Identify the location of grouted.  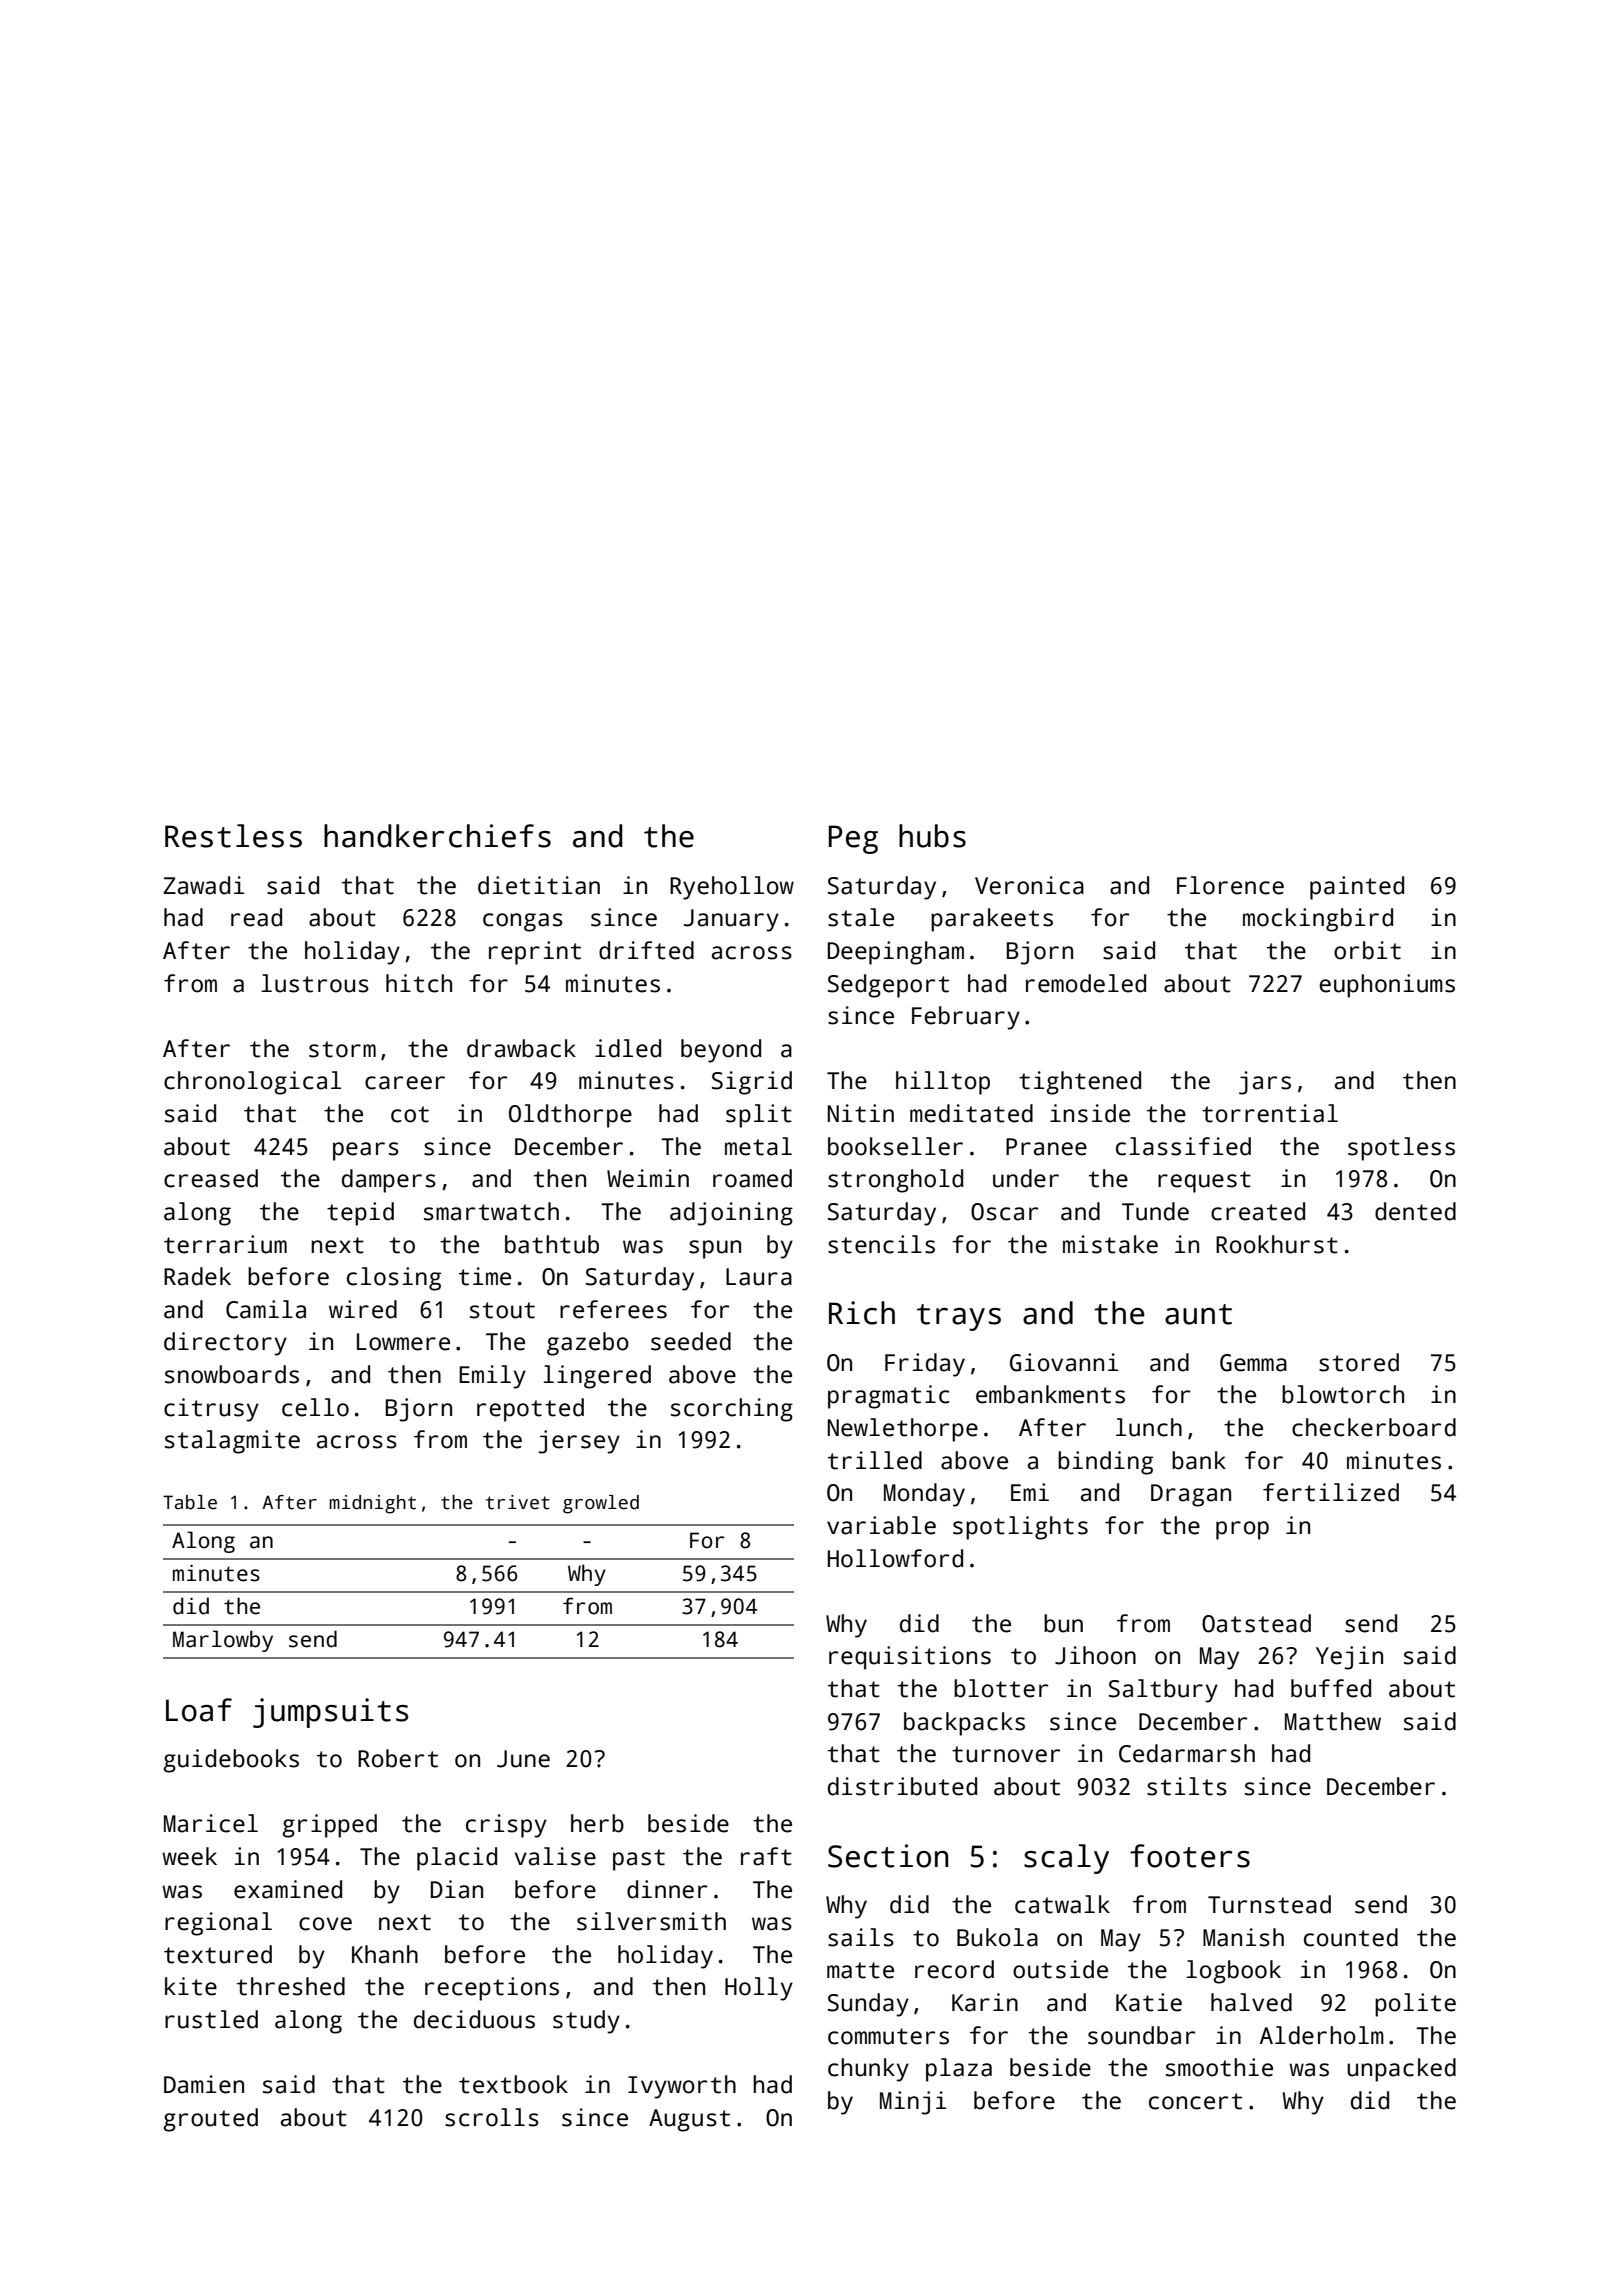
(211, 2120).
